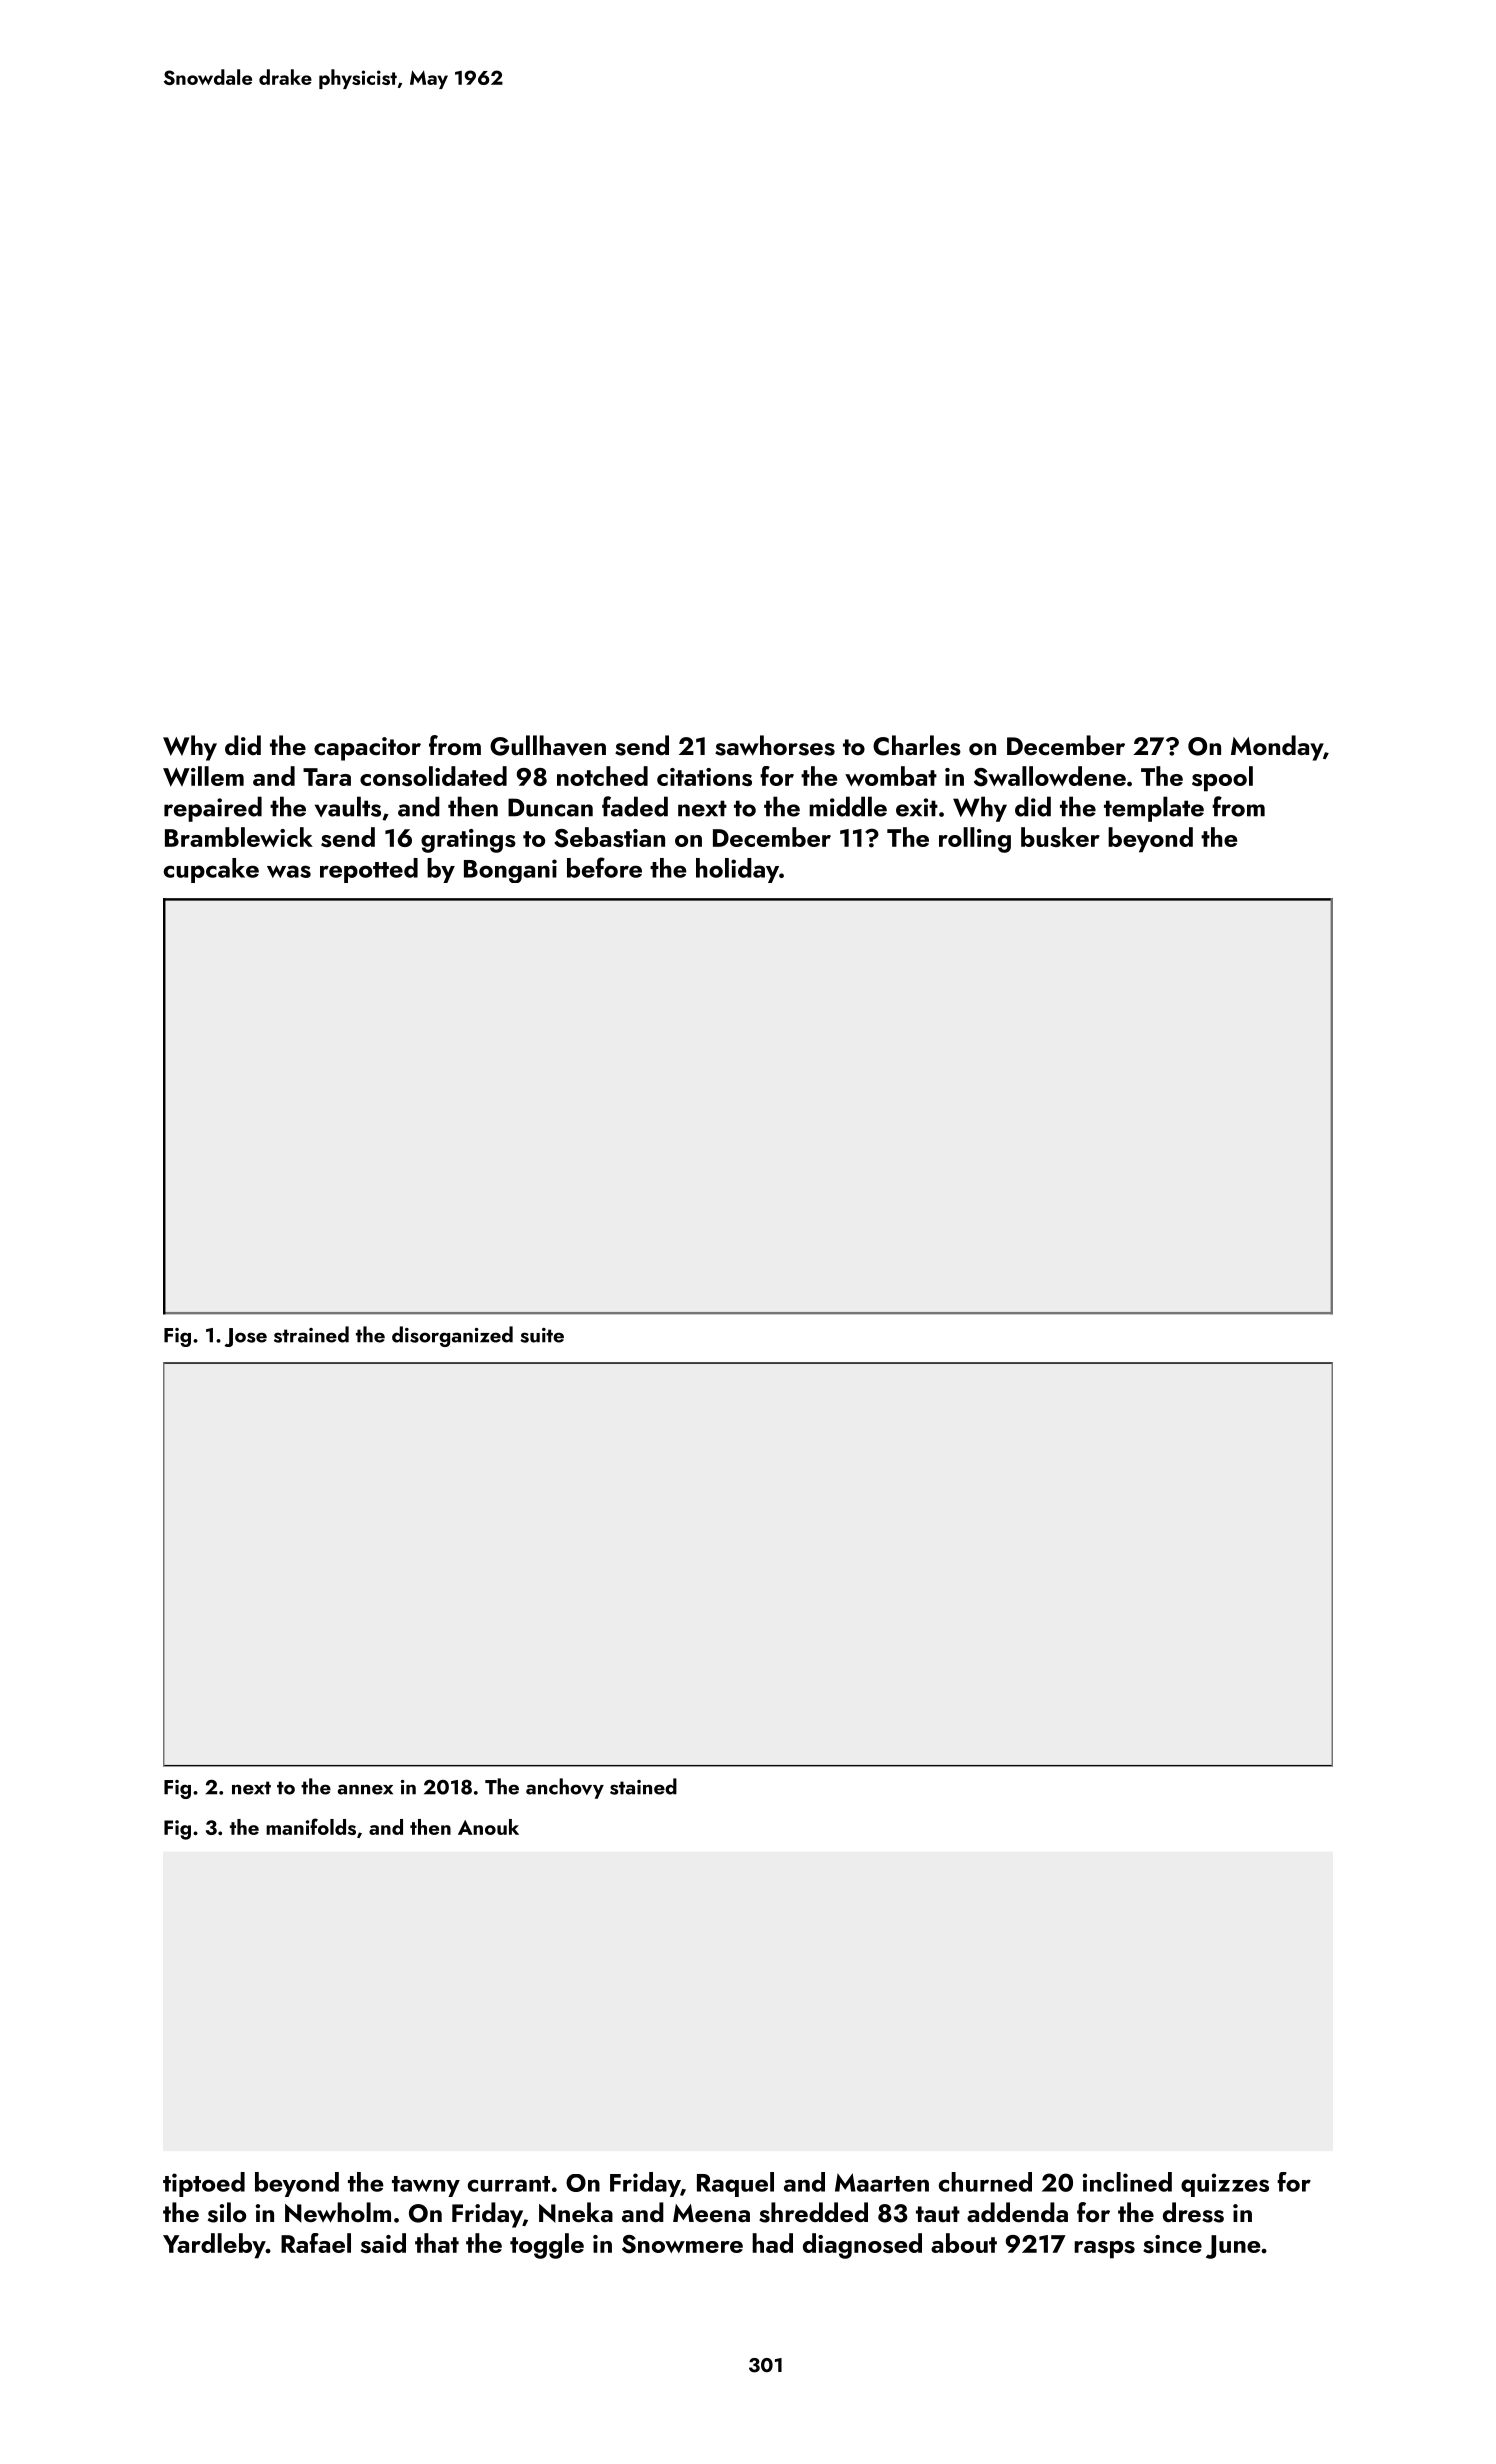  I want to click on holiday, so click(737, 870).
